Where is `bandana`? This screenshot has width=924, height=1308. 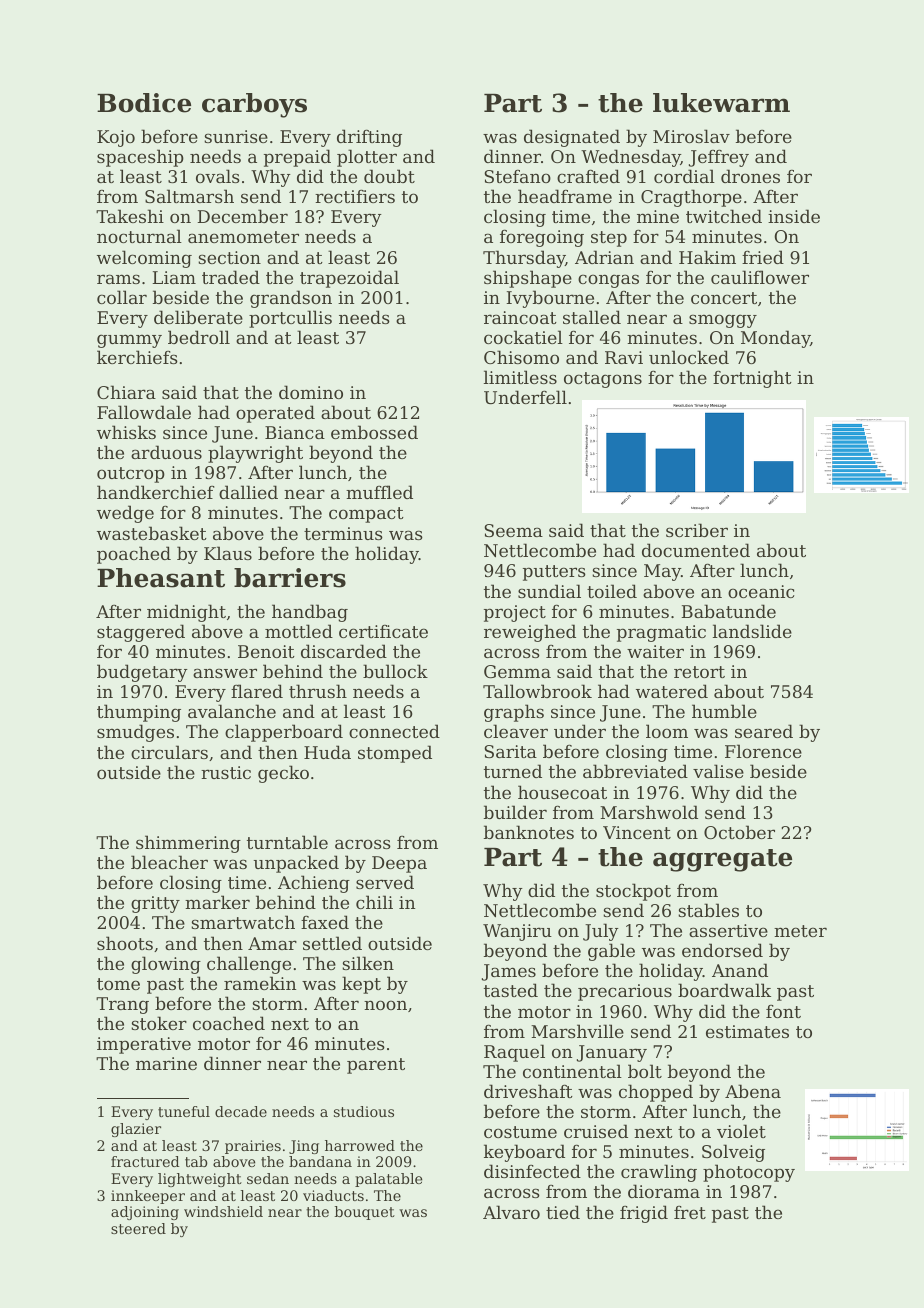 bandana is located at coordinates (320, 1161).
